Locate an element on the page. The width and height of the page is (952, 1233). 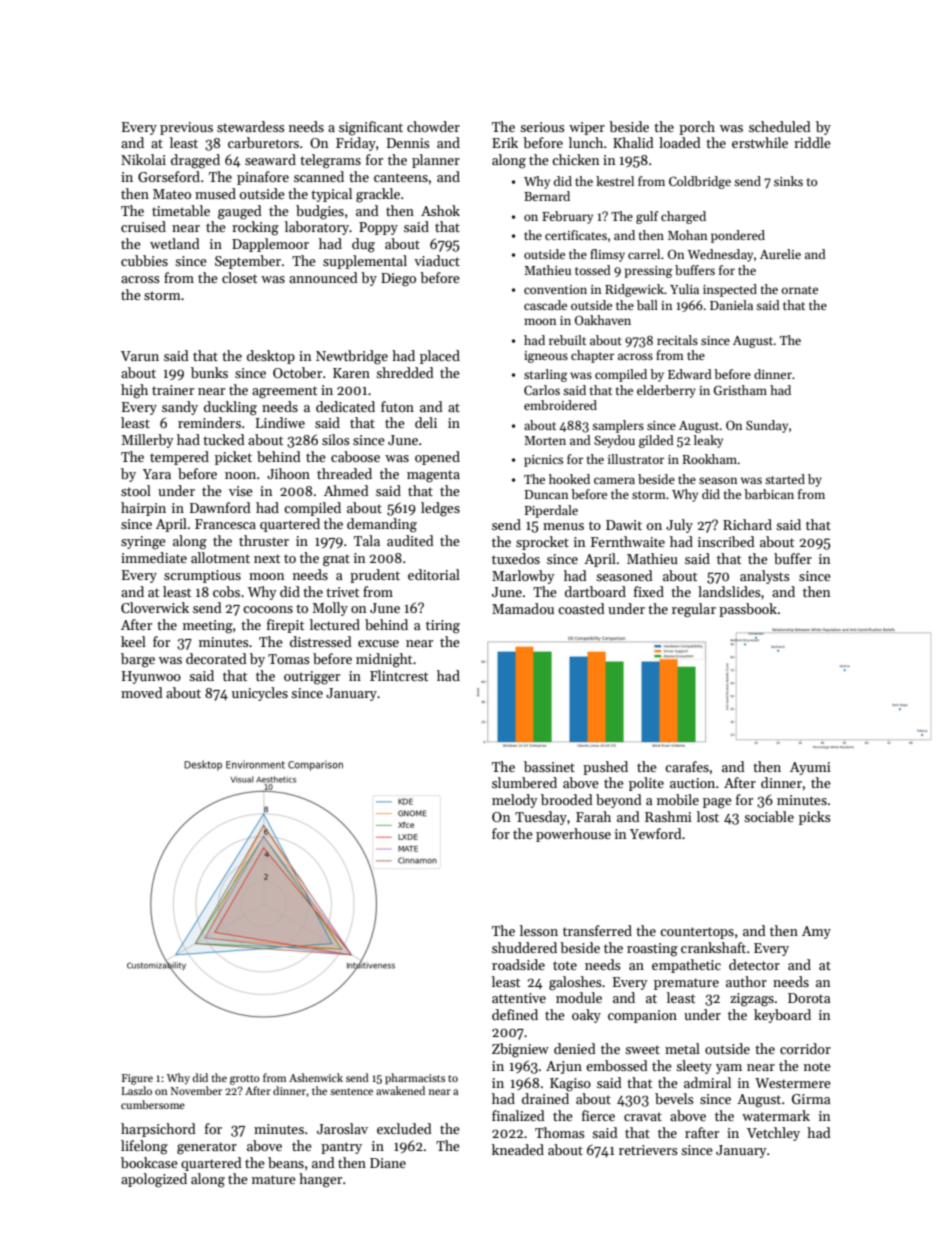
finalized is located at coordinates (518, 1115).
